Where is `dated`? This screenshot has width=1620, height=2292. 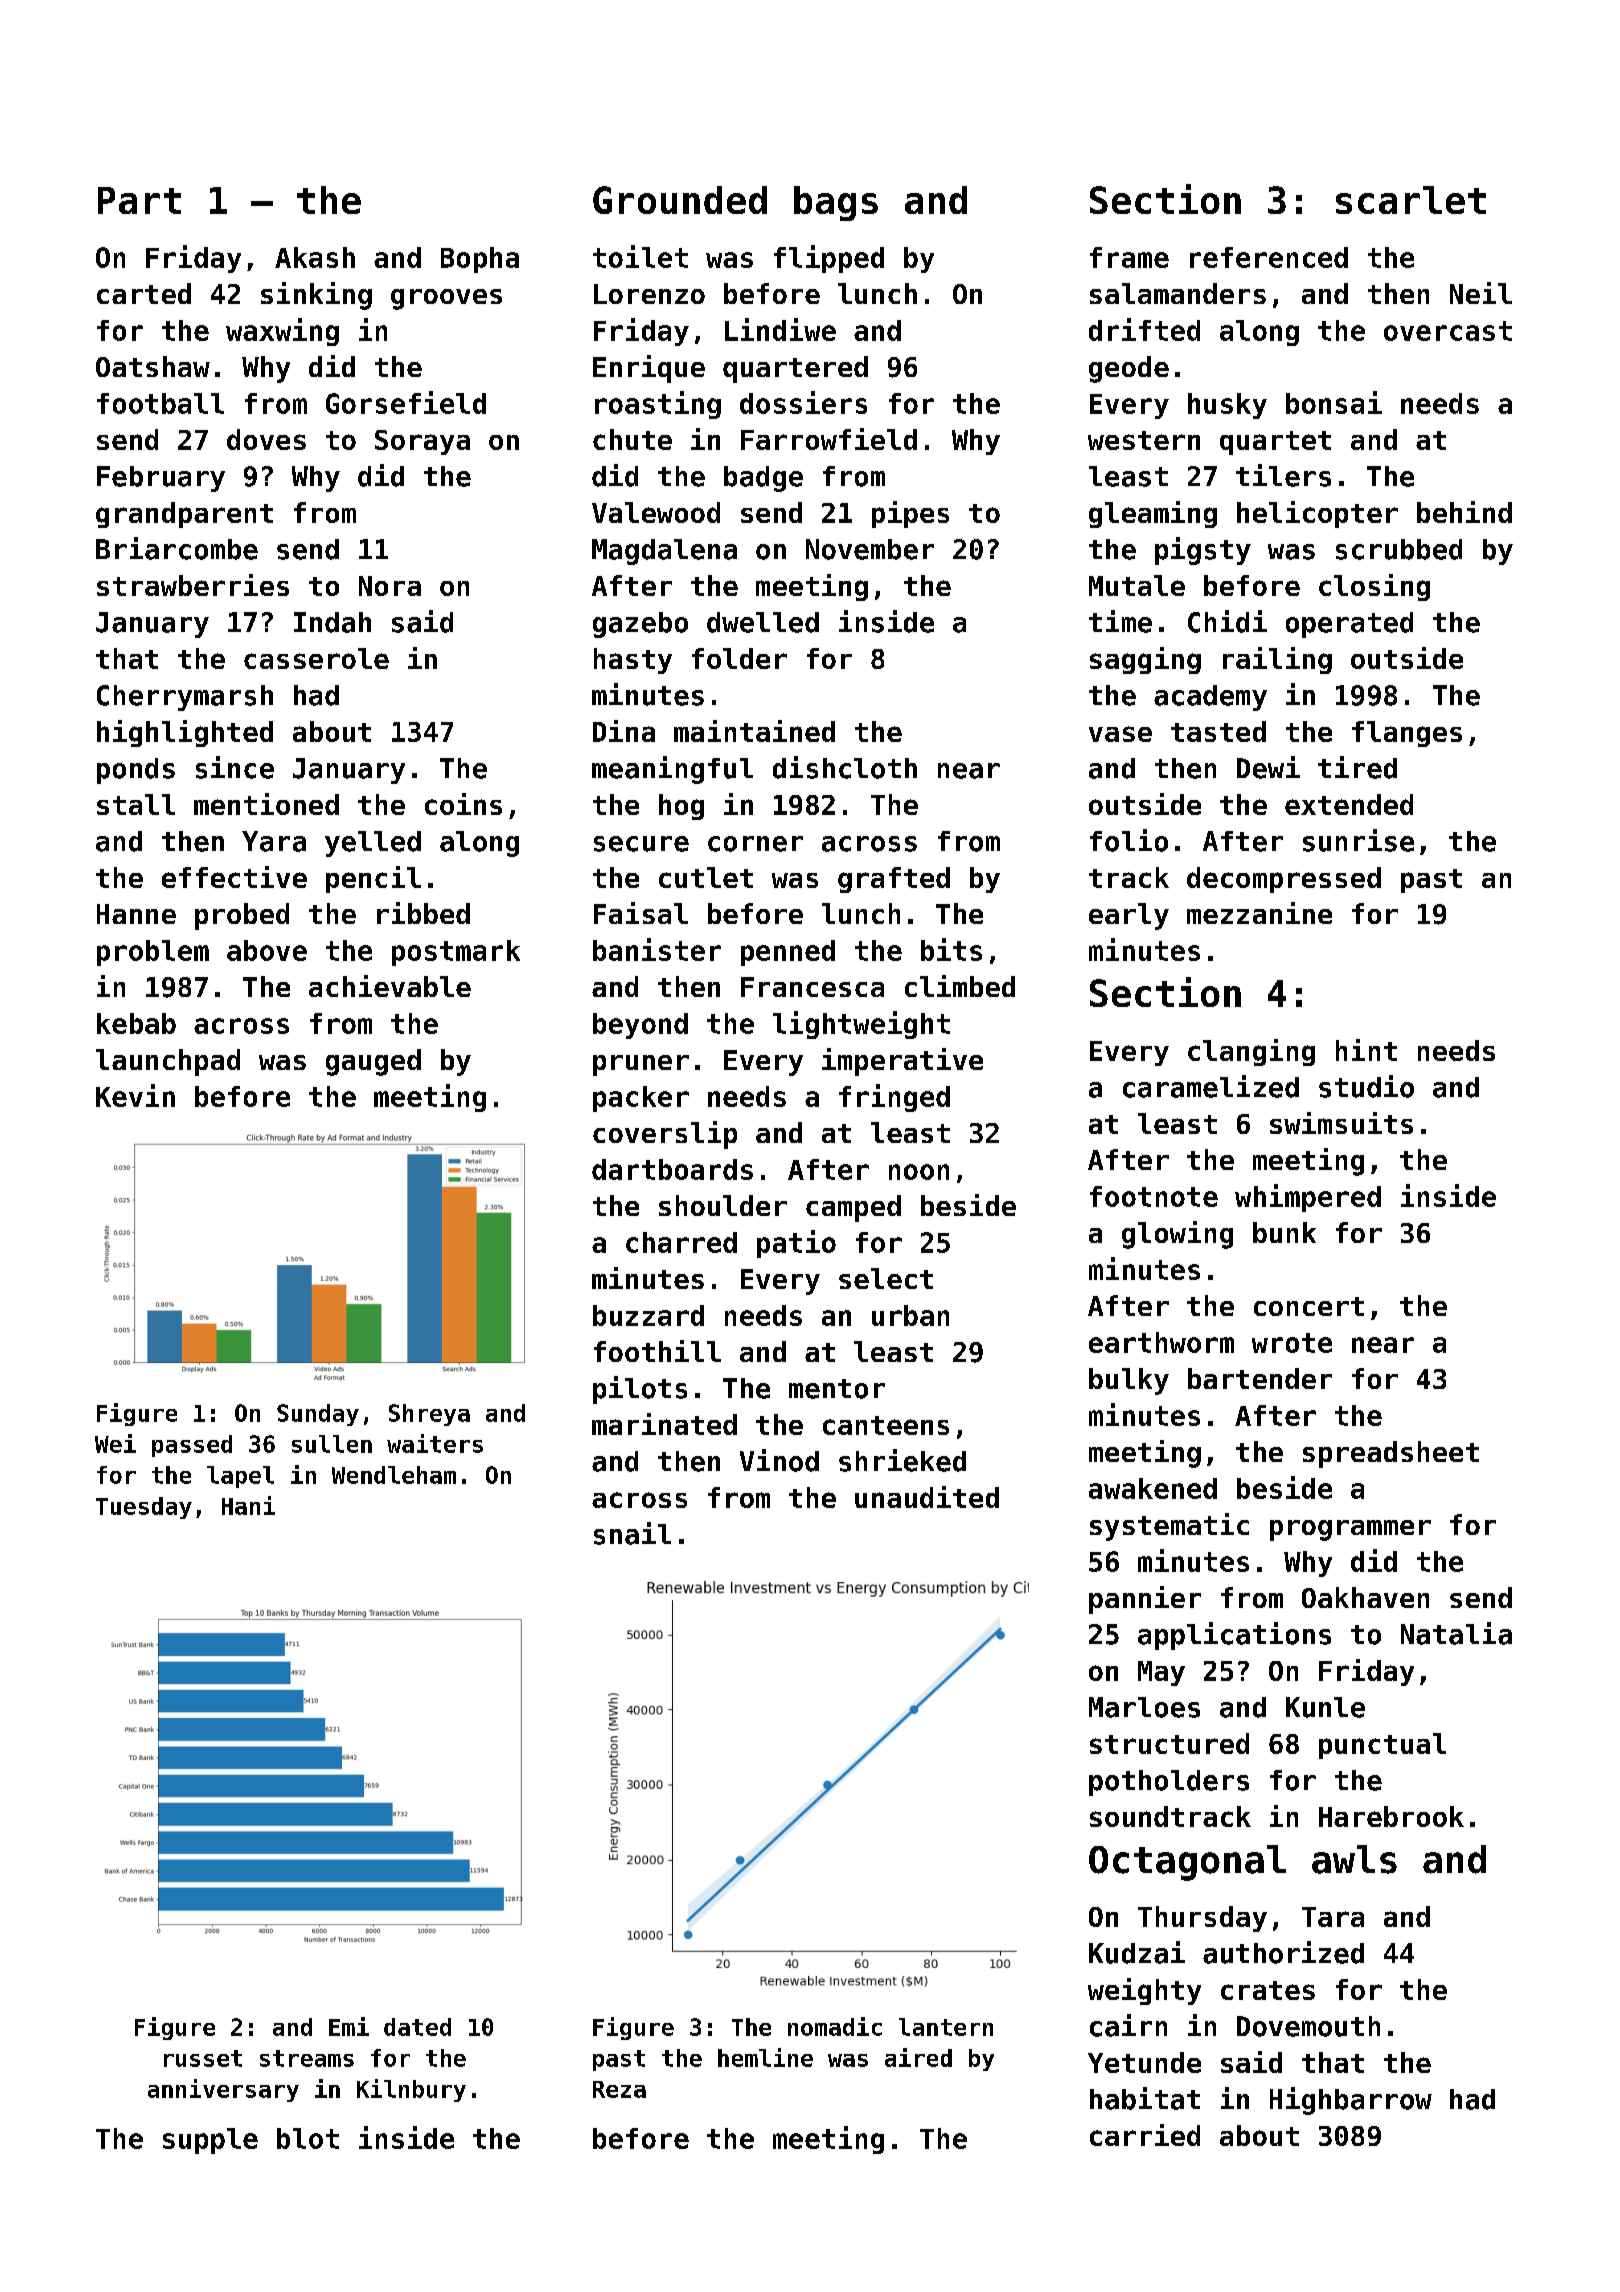 dated is located at coordinates (417, 2027).
